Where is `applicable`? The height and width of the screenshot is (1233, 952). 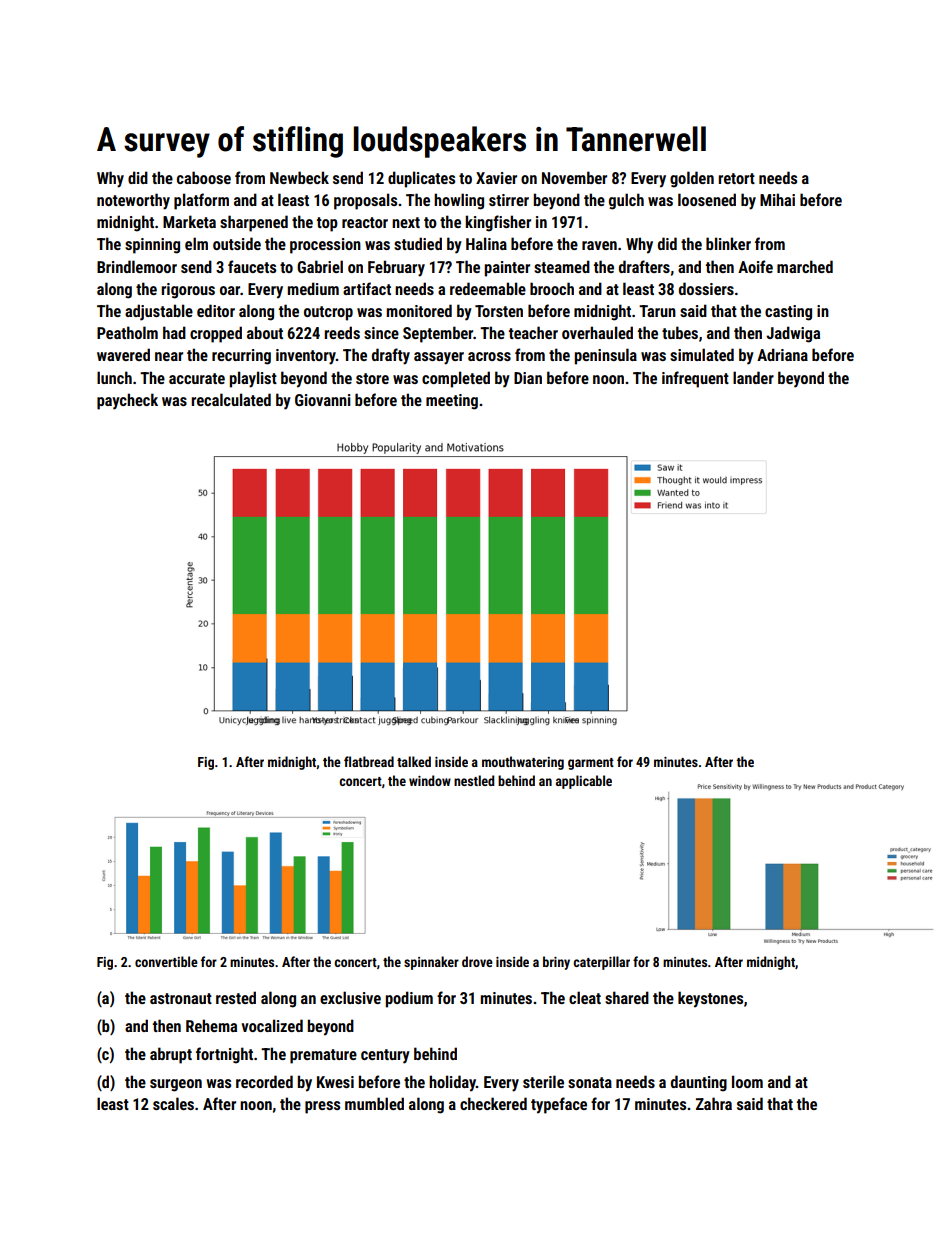
applicable is located at coordinates (584, 782).
